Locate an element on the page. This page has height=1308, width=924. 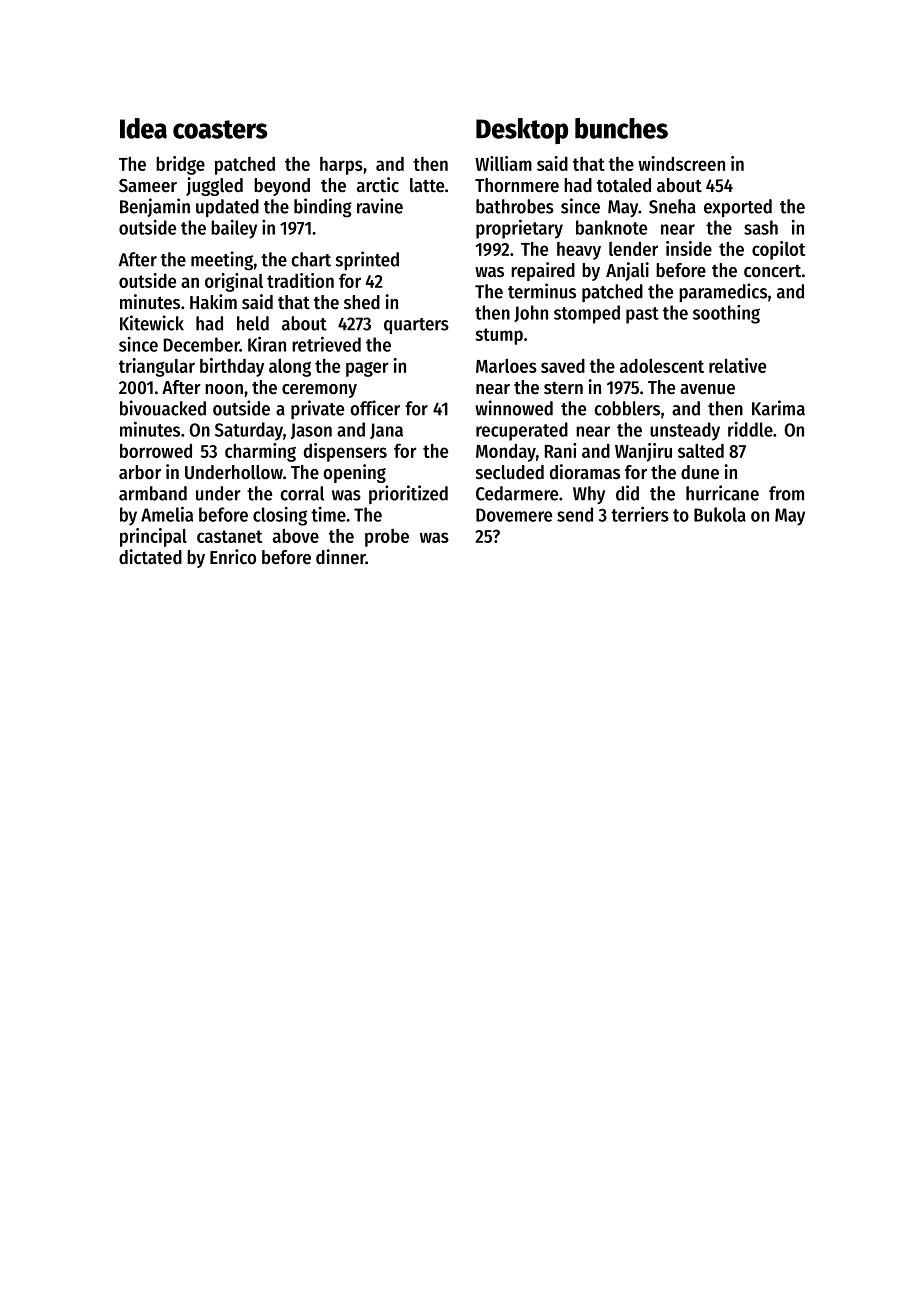
Jason is located at coordinates (311, 431).
